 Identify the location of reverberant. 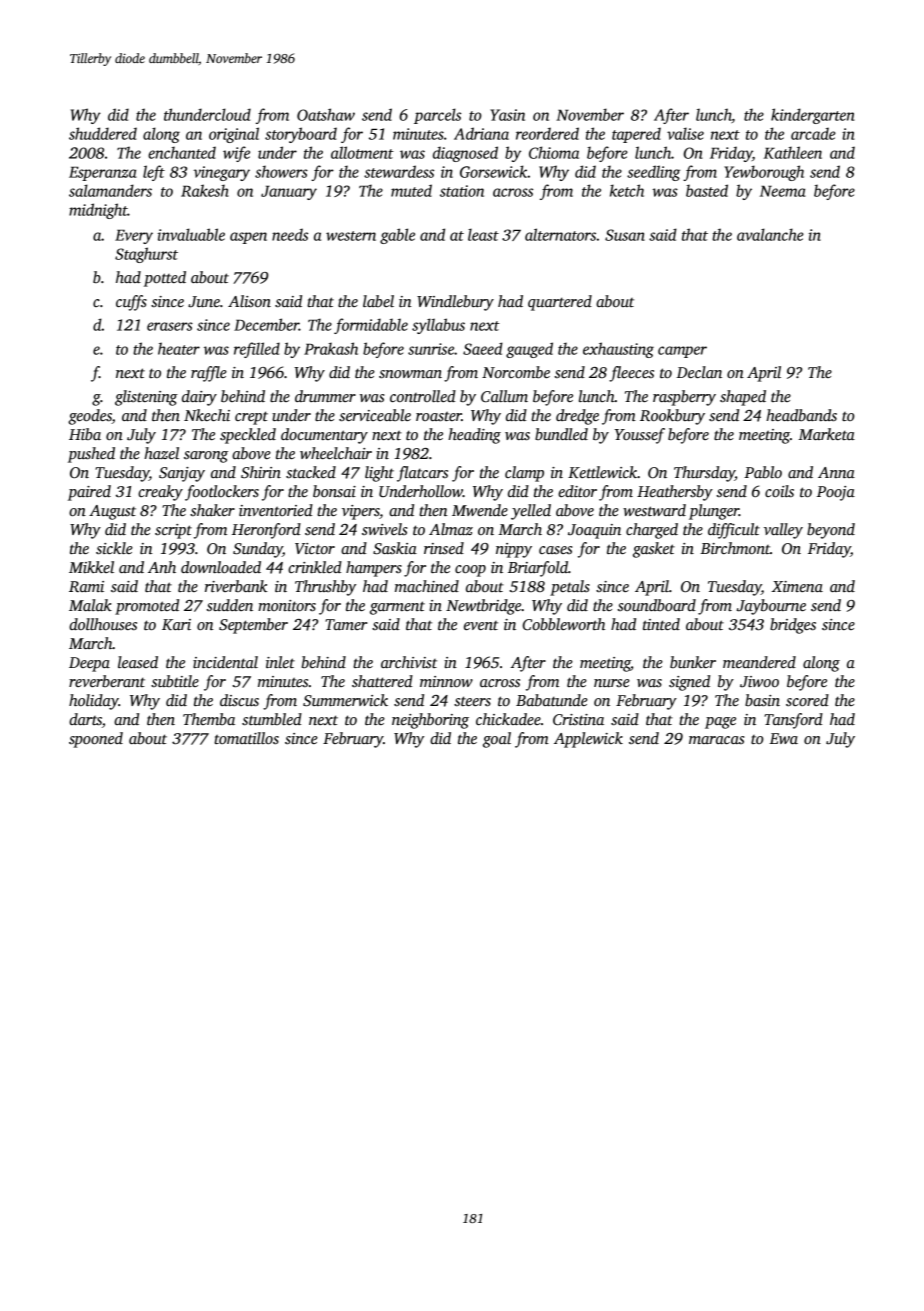
(107, 681).
